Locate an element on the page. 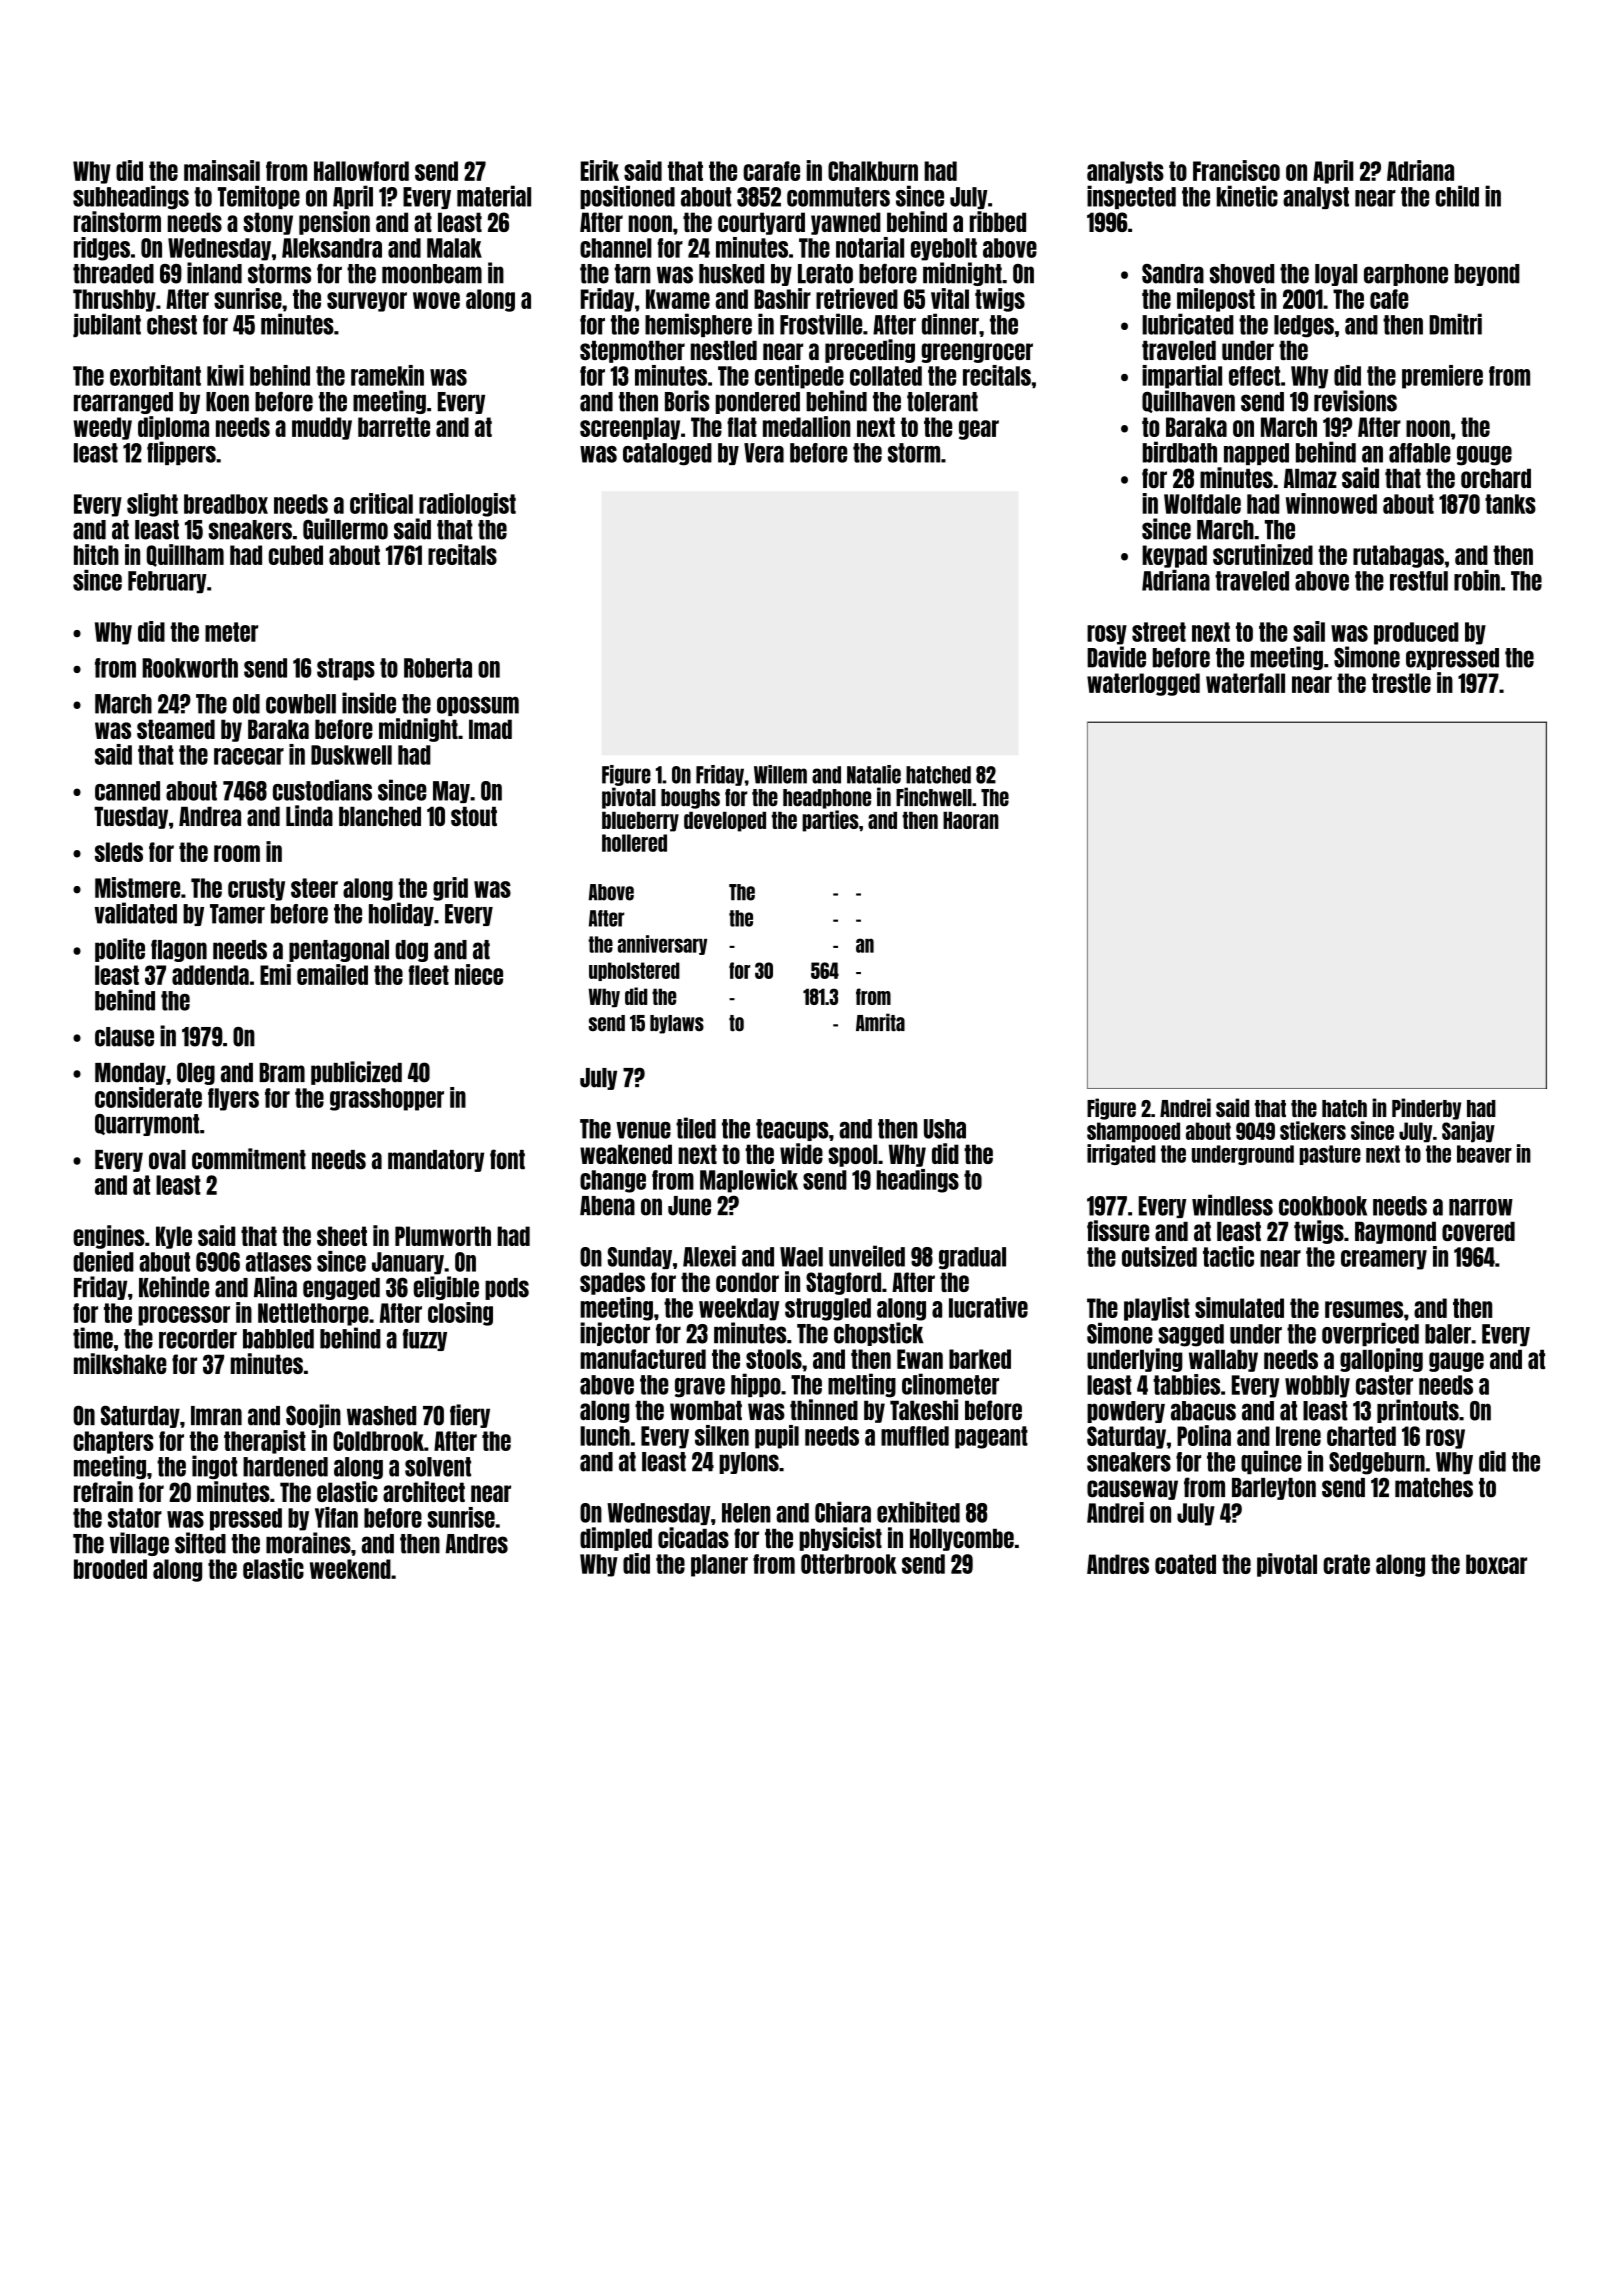 The height and width of the image is (2292, 1620). Francisco is located at coordinates (1236, 170).
